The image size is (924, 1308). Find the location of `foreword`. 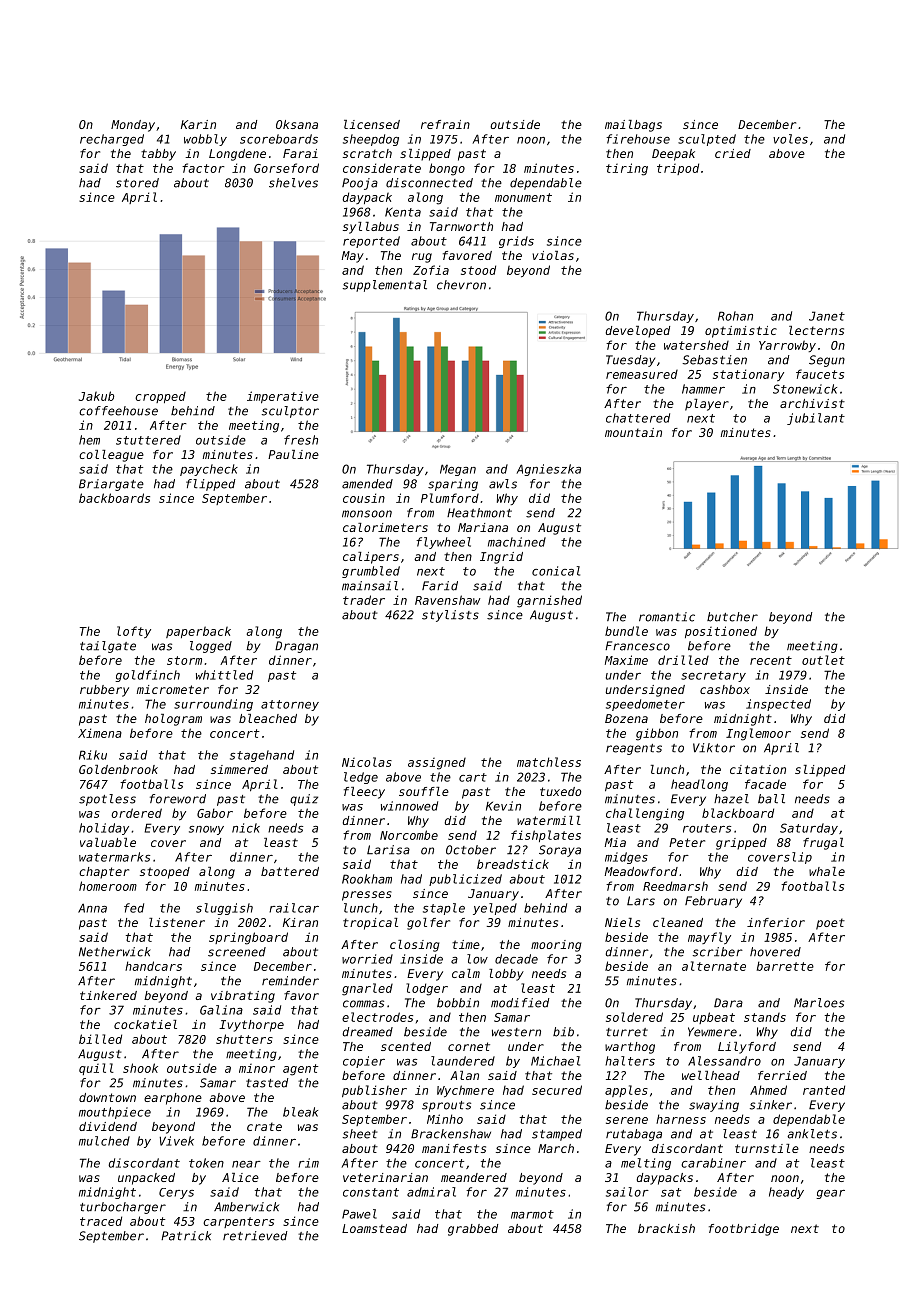

foreword is located at coordinates (178, 799).
